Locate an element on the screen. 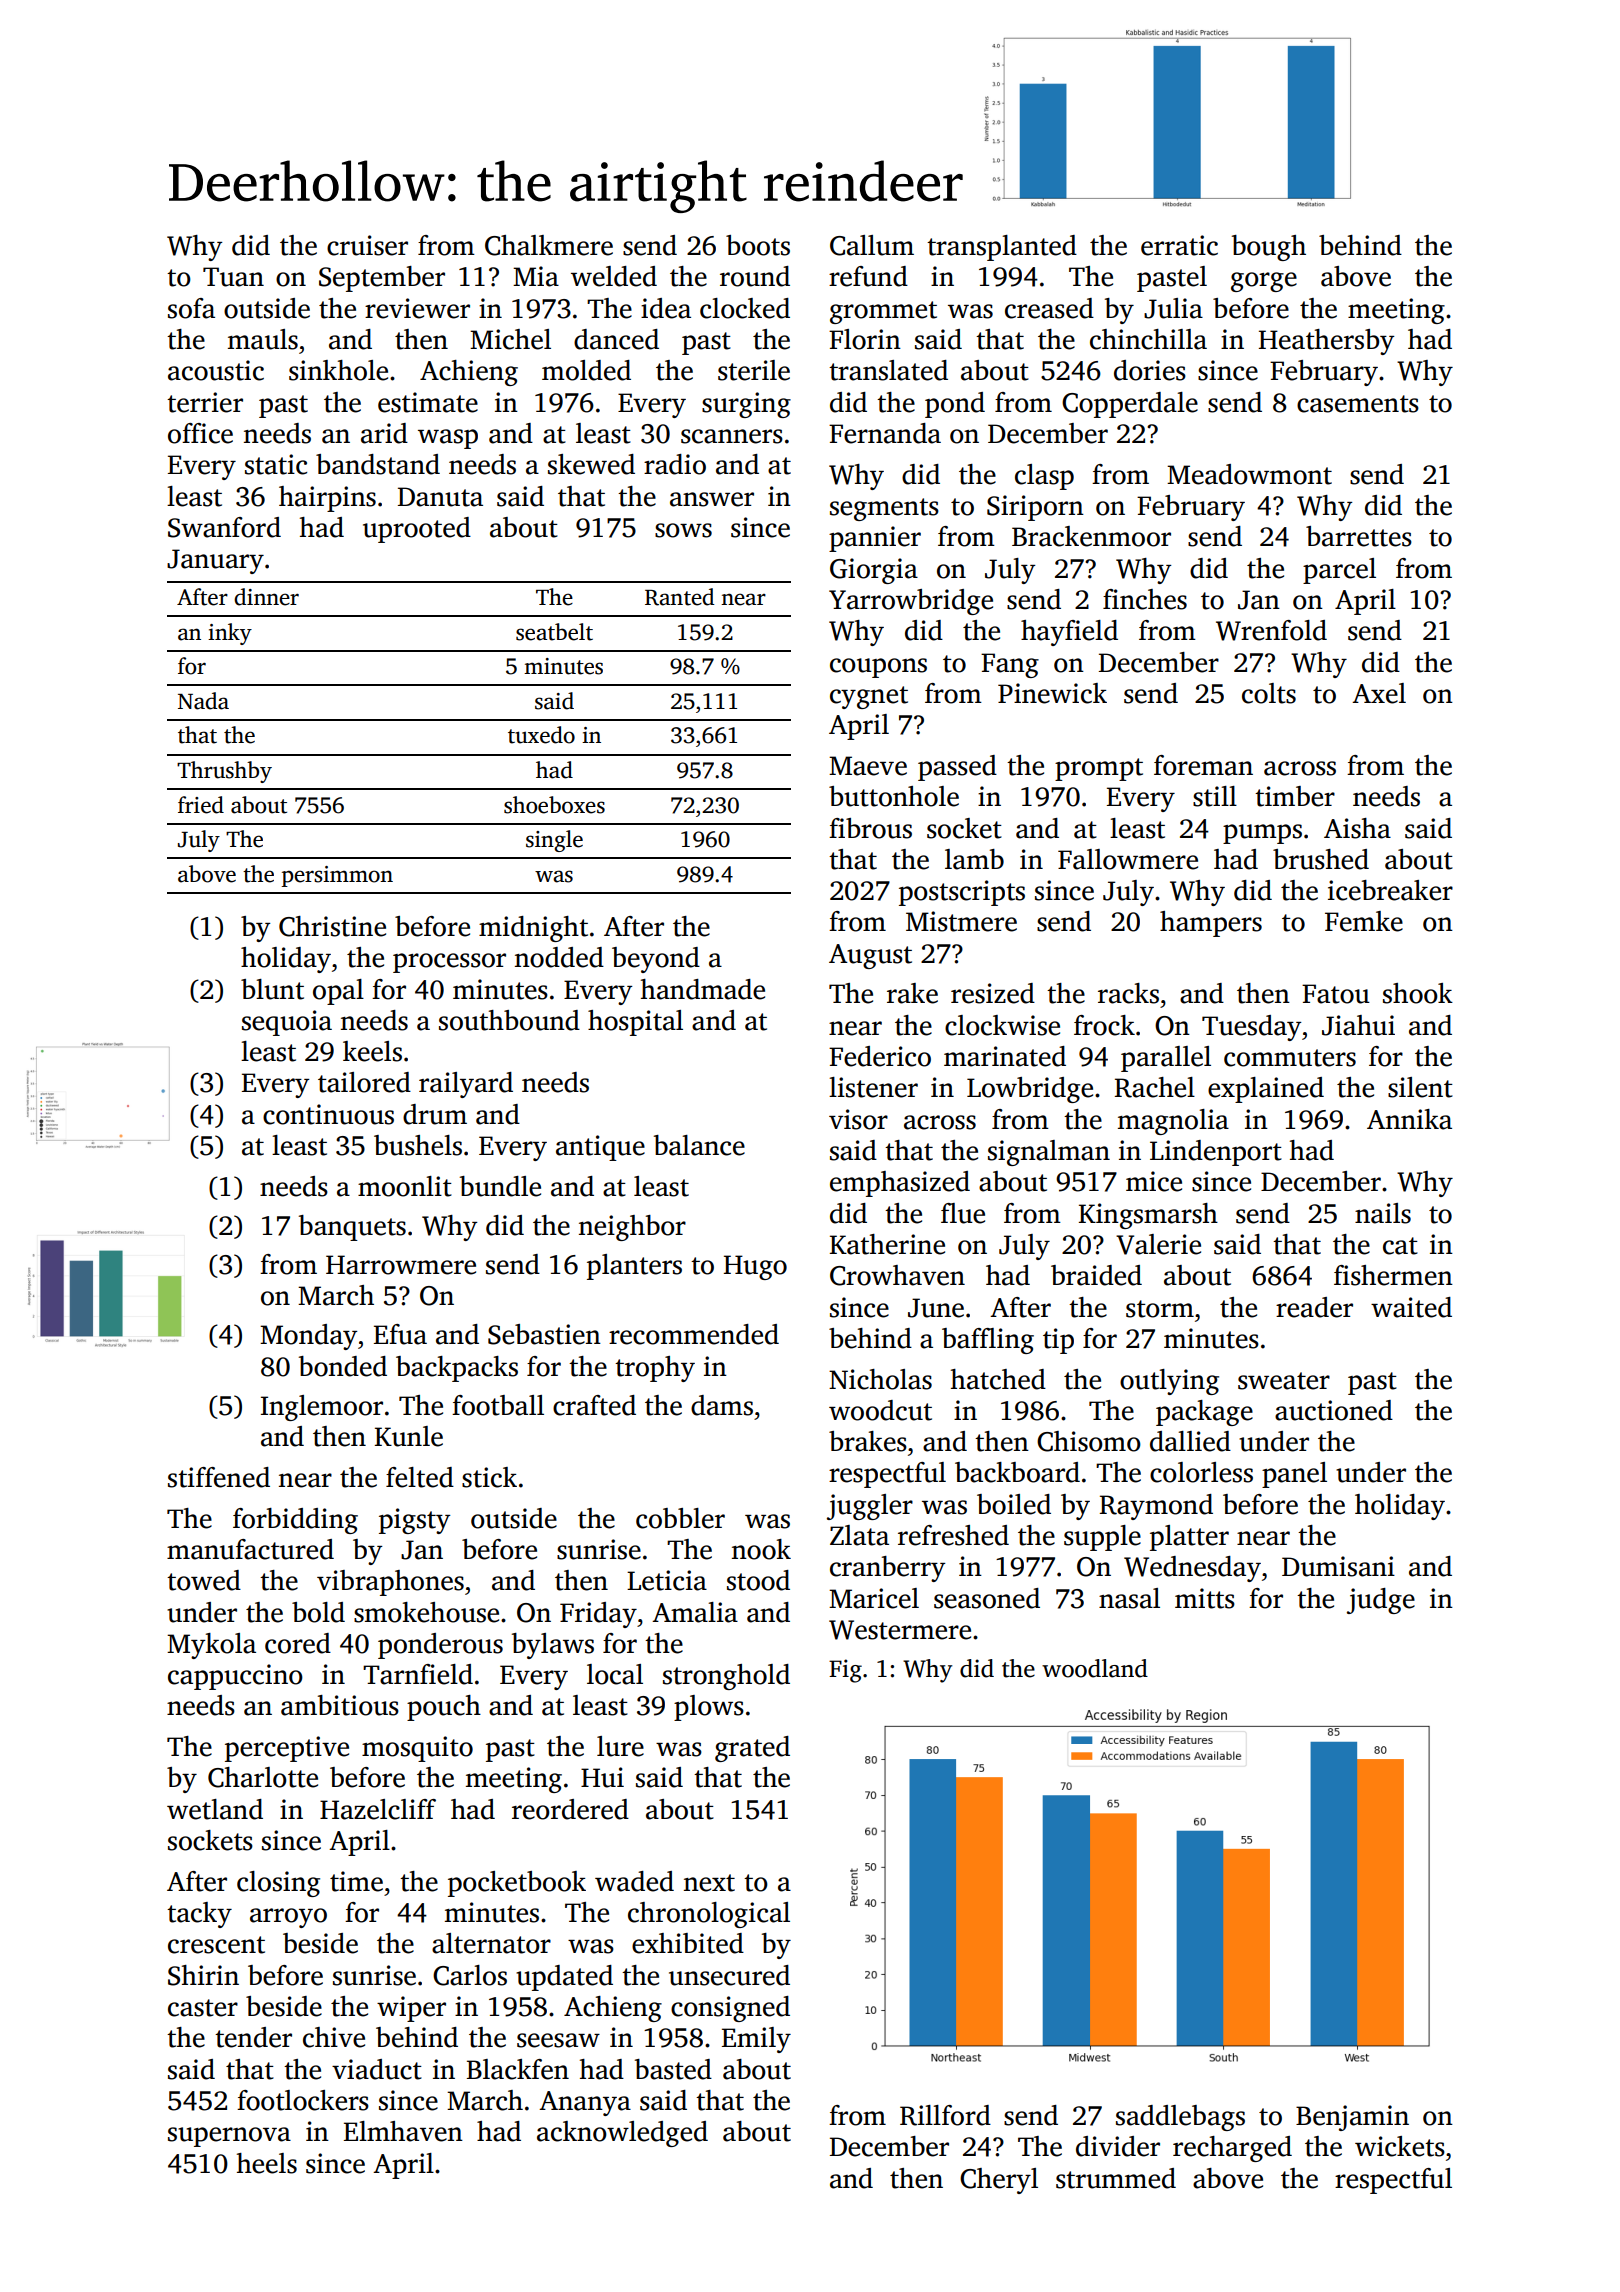 The image size is (1620, 2292). Rillford is located at coordinates (945, 2115).
